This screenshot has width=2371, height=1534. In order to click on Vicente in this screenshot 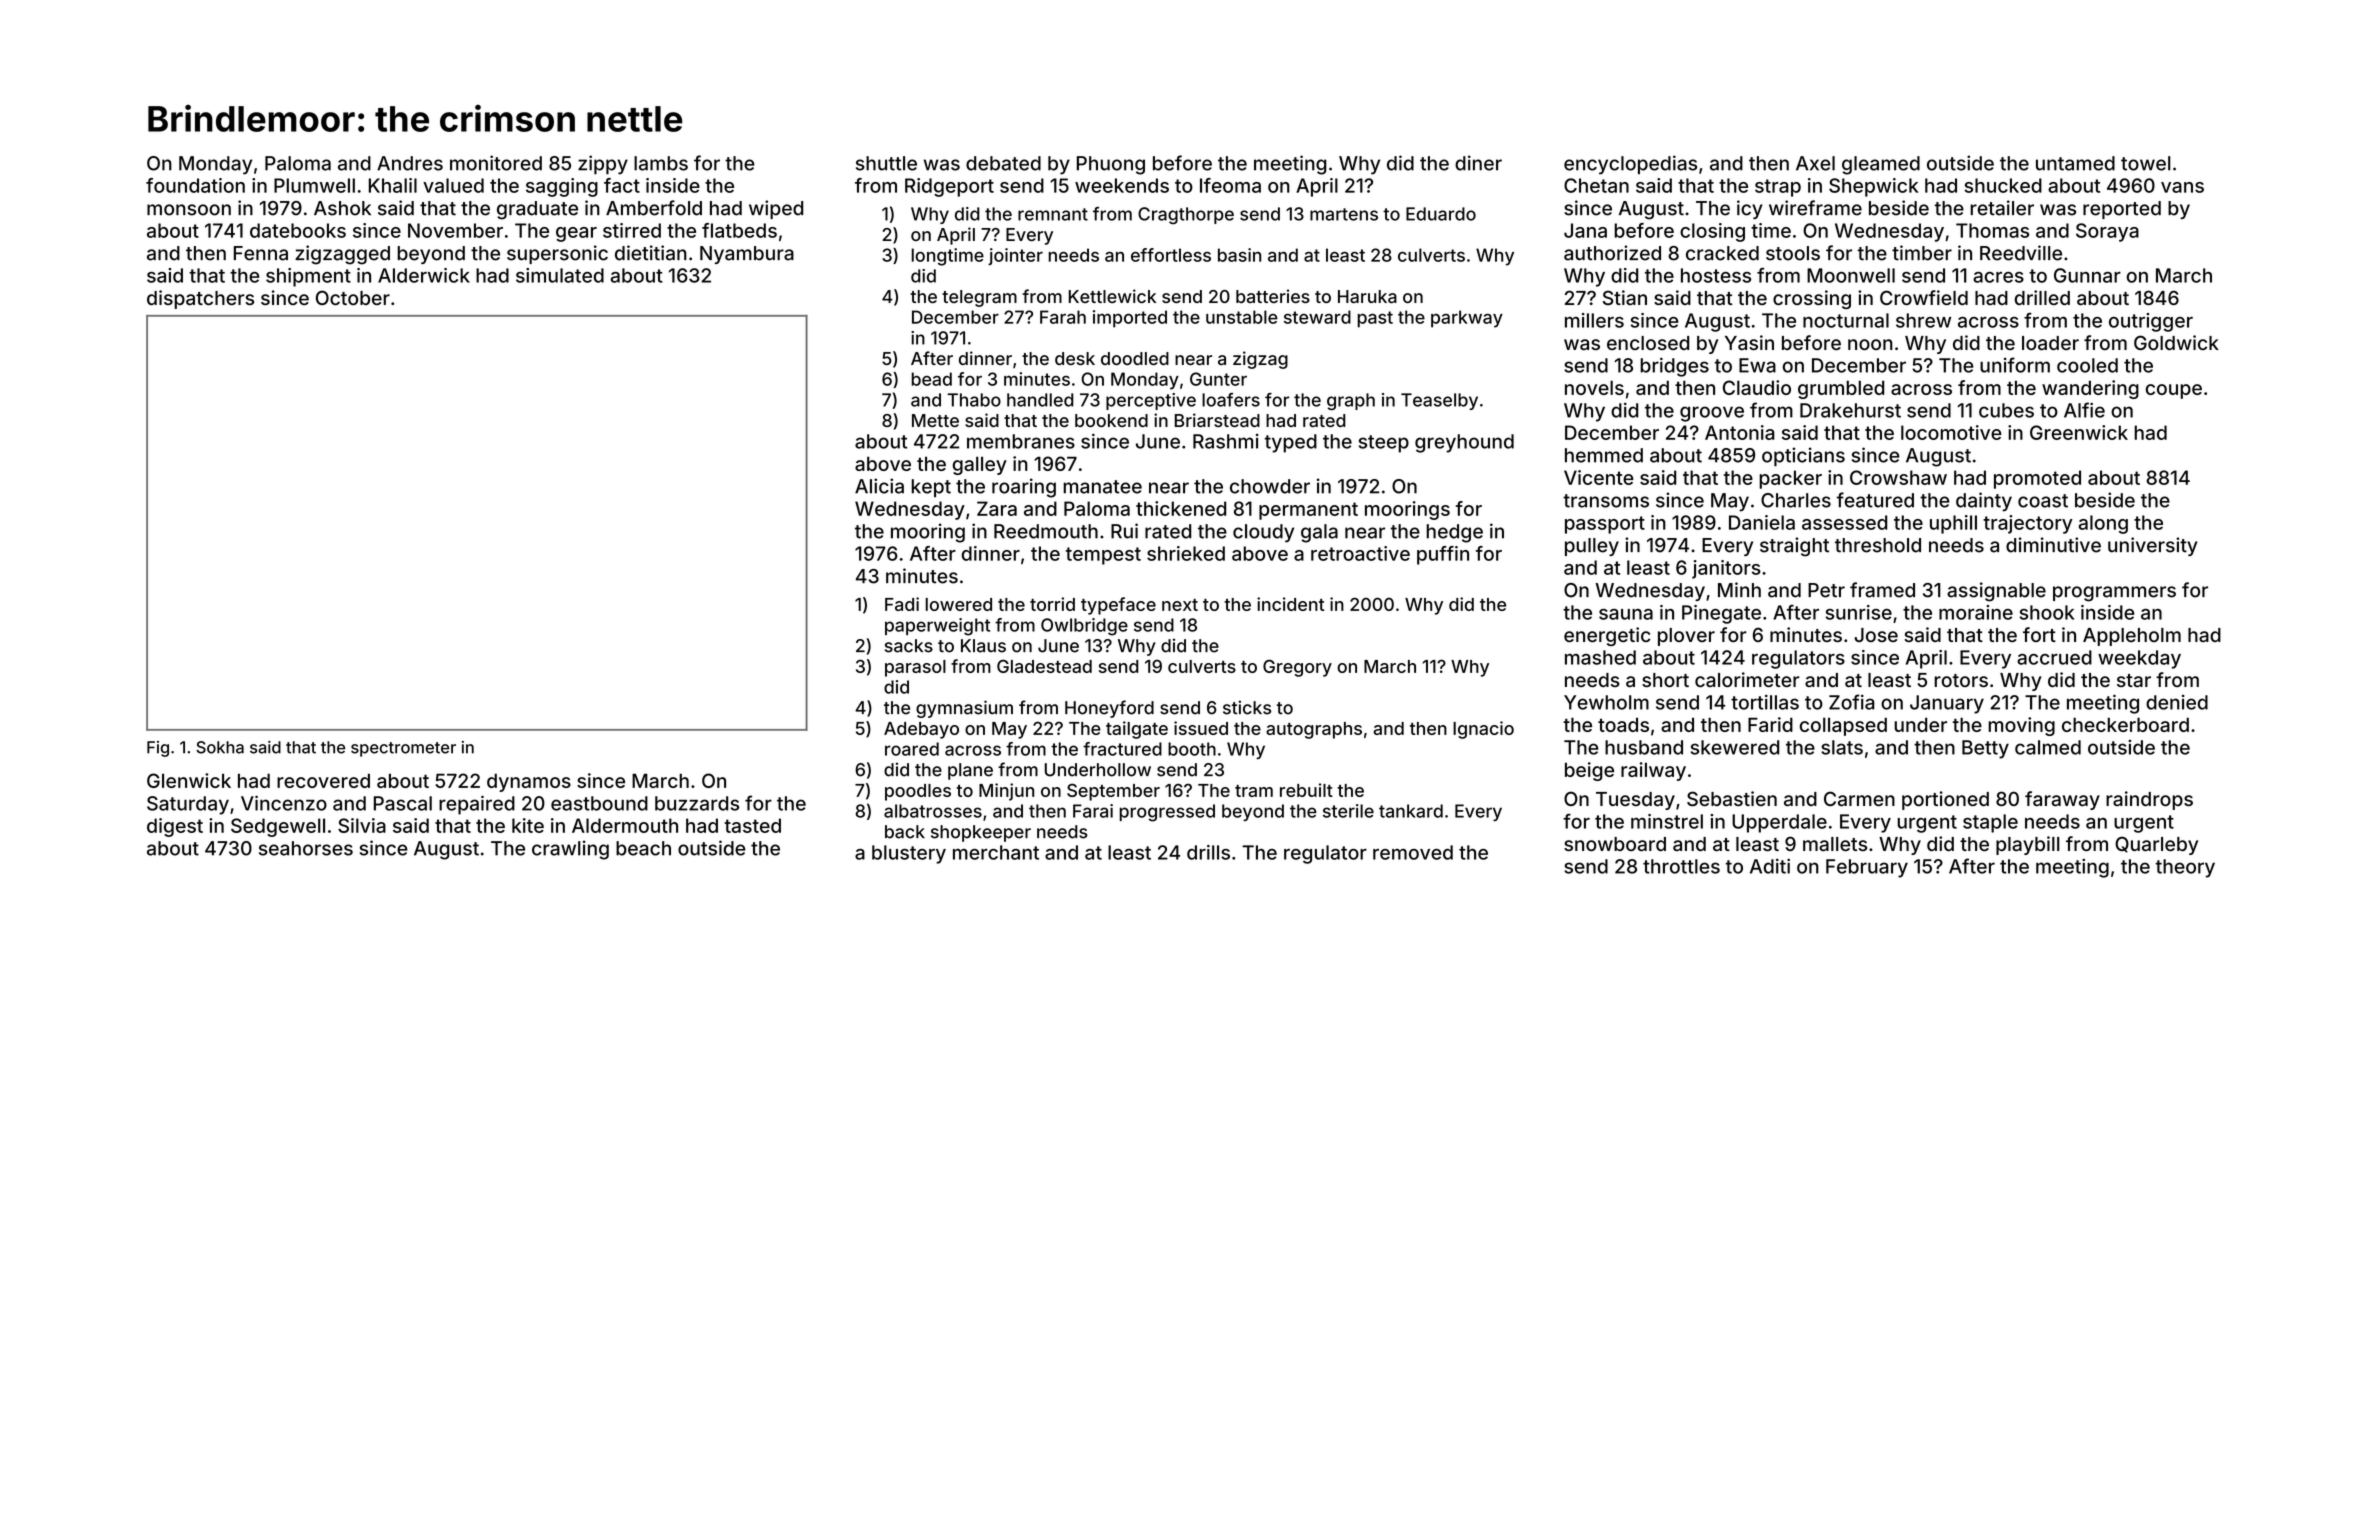, I will do `click(1599, 477)`.
